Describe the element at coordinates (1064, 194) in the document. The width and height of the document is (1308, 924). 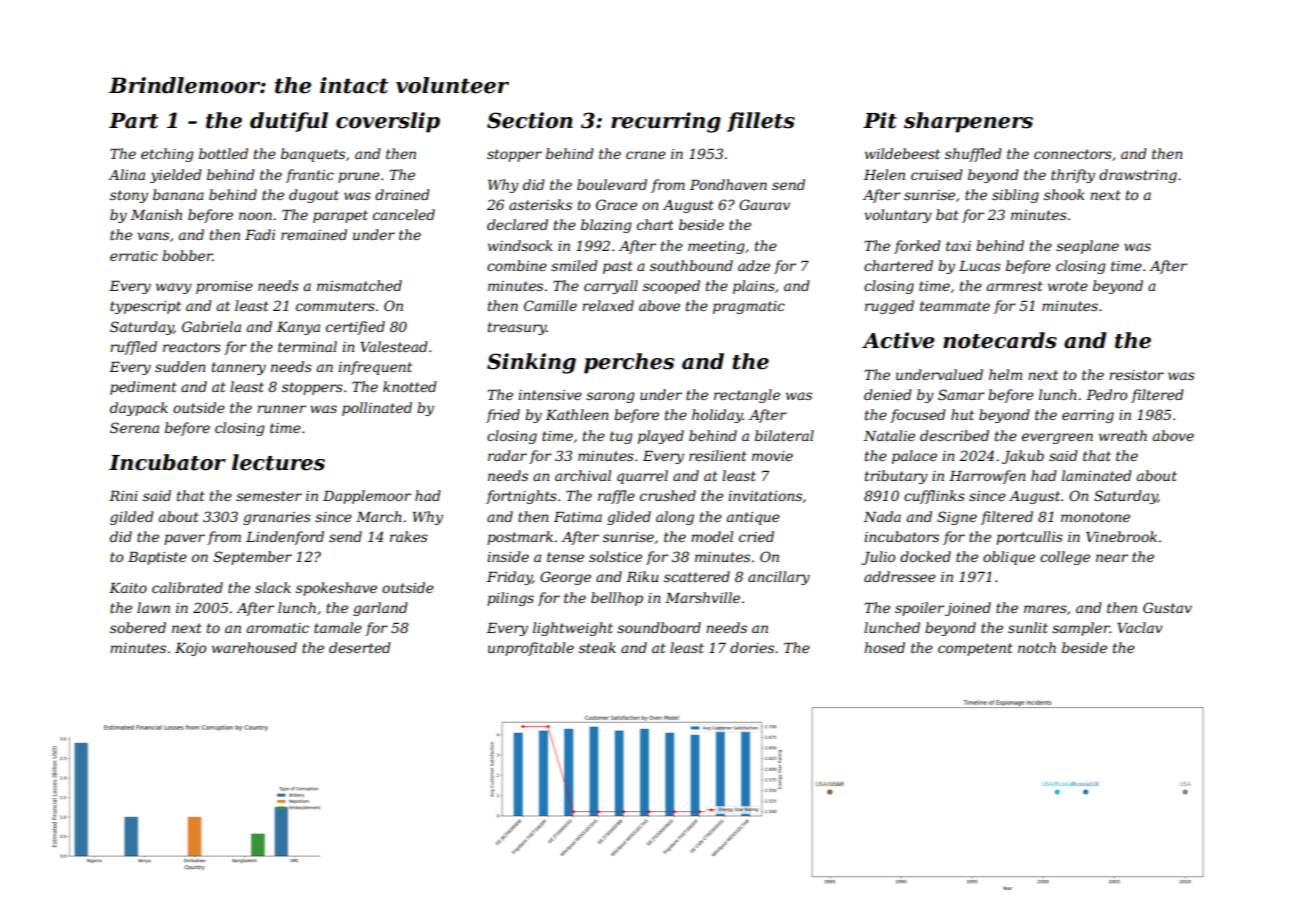
I see `shook` at that location.
